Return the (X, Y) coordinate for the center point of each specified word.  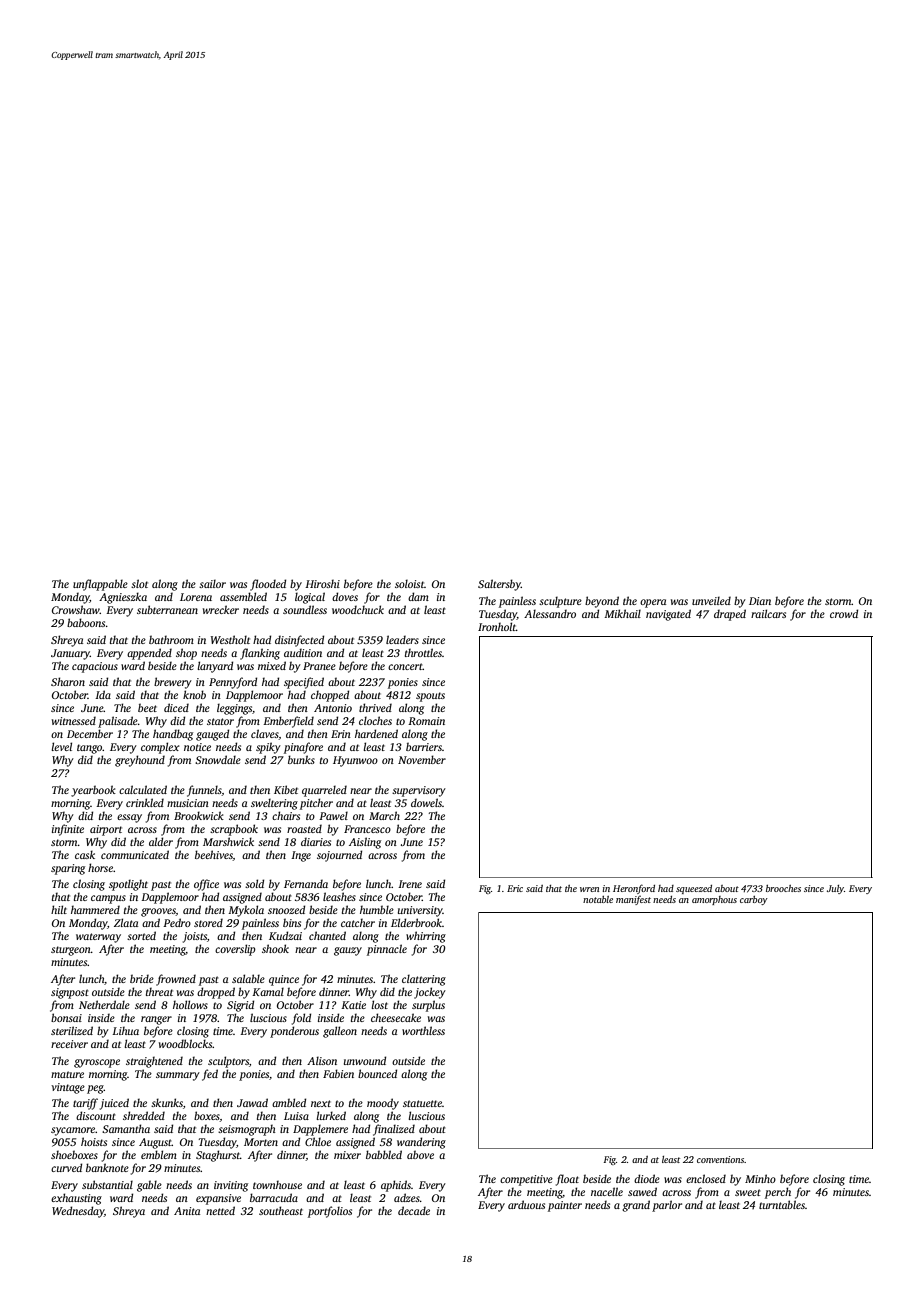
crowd (844, 613)
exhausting (76, 1199)
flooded (268, 585)
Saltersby (499, 585)
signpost (70, 993)
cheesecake (396, 1017)
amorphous (714, 900)
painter (565, 1206)
